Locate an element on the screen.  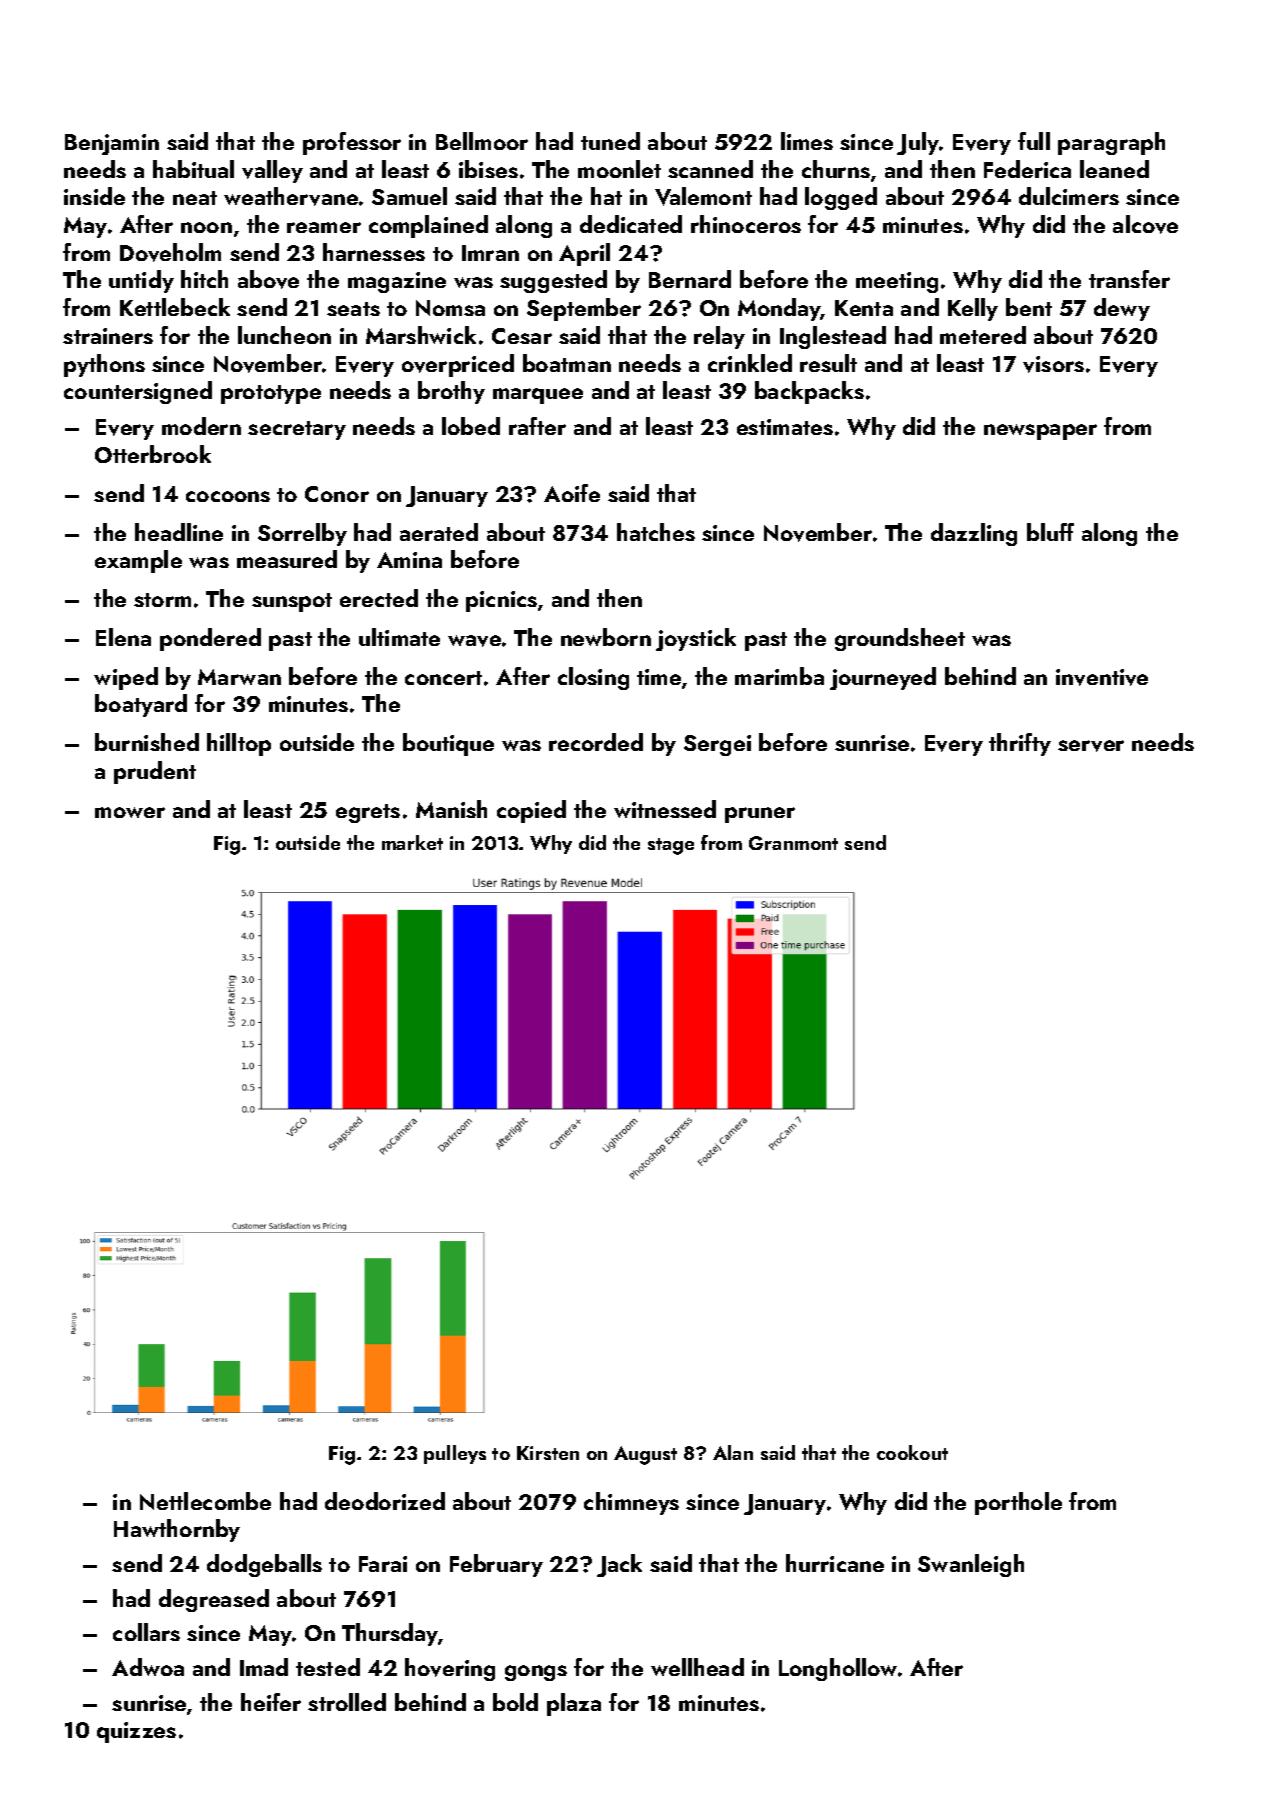
Nettlecombe is located at coordinates (205, 1501).
